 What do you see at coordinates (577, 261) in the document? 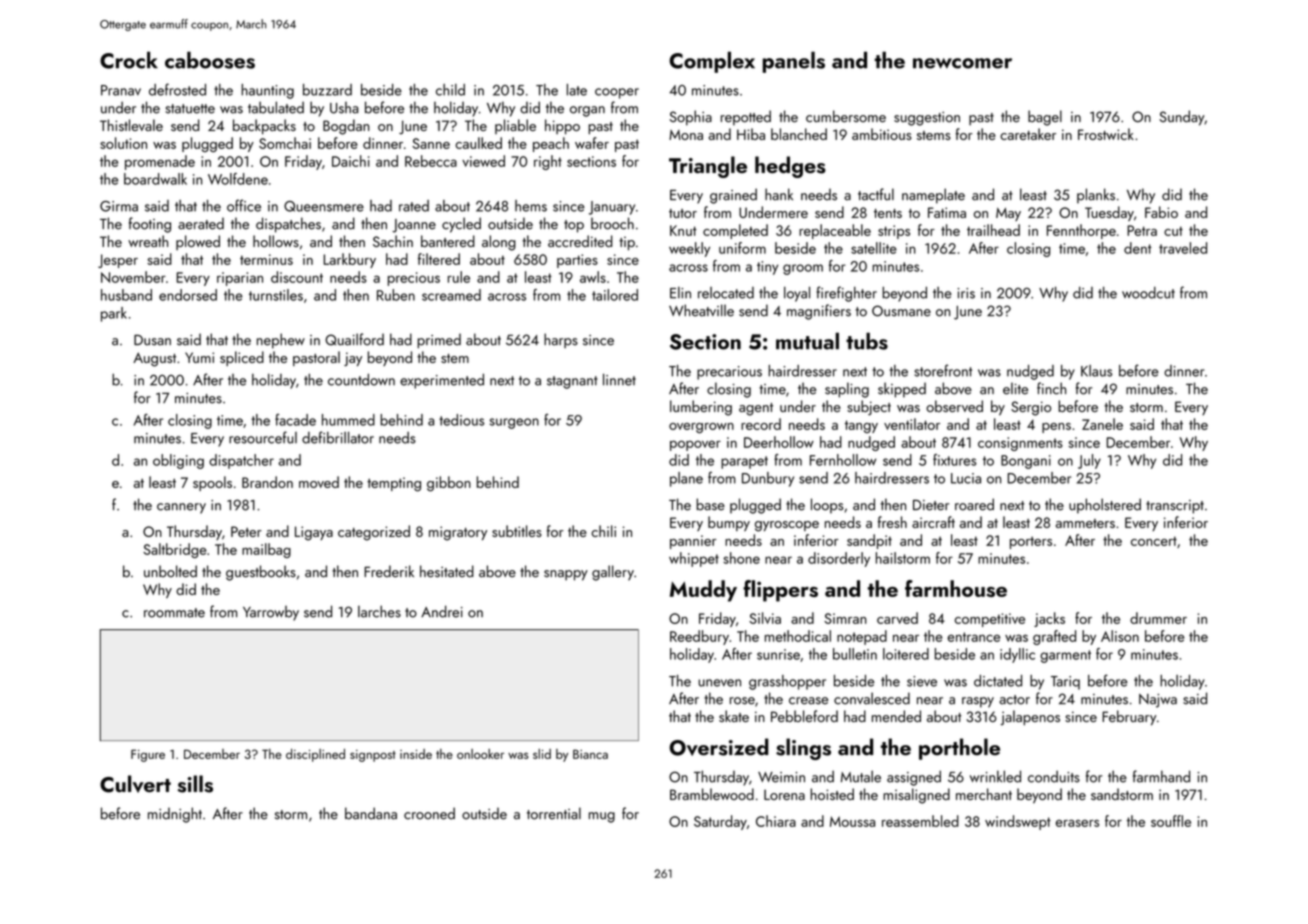
I see `parties` at bounding box center [577, 261].
